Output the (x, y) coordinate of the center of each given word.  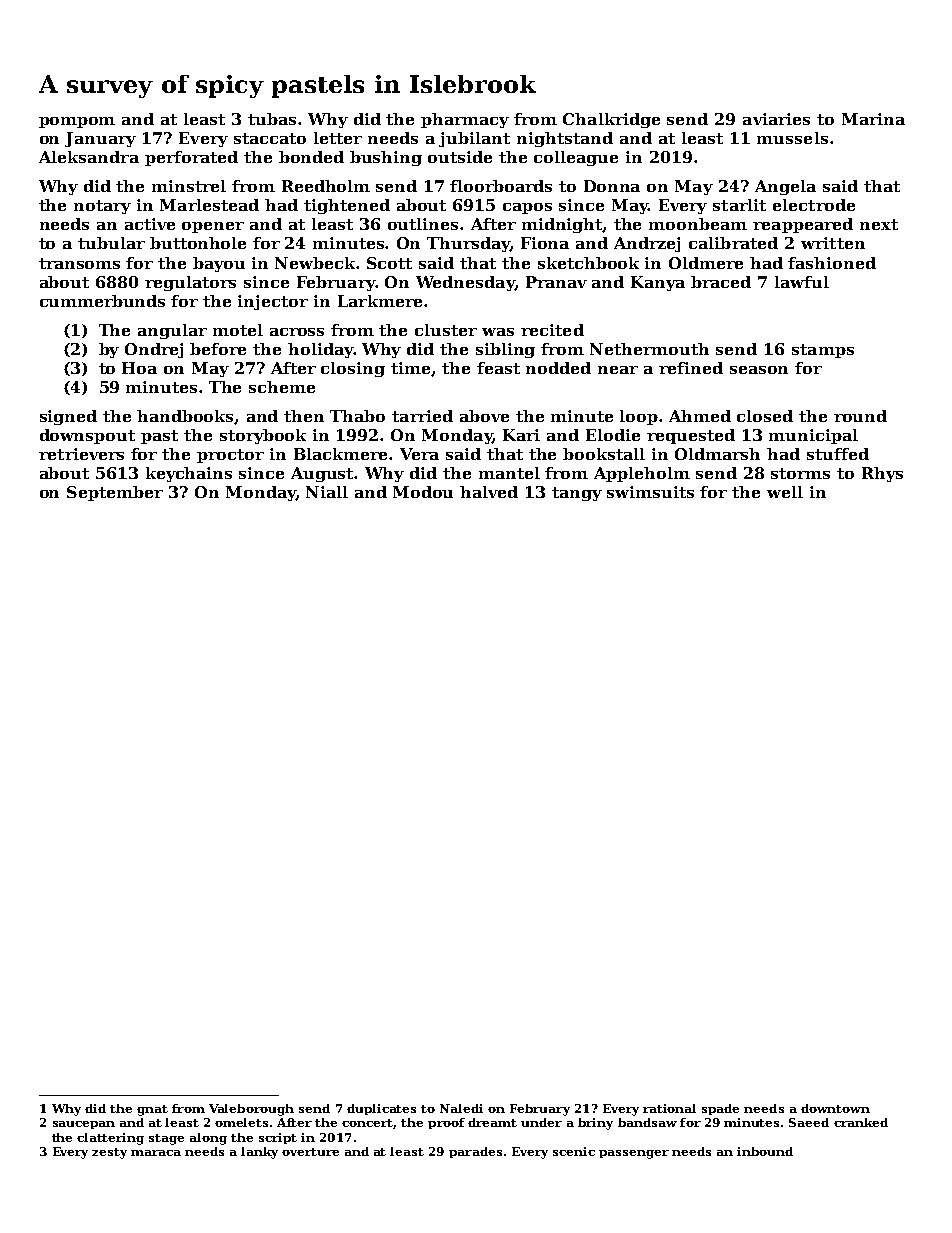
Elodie (613, 435)
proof (446, 1123)
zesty (109, 1153)
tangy (577, 494)
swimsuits (650, 492)
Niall (327, 492)
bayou (219, 264)
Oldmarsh (717, 454)
